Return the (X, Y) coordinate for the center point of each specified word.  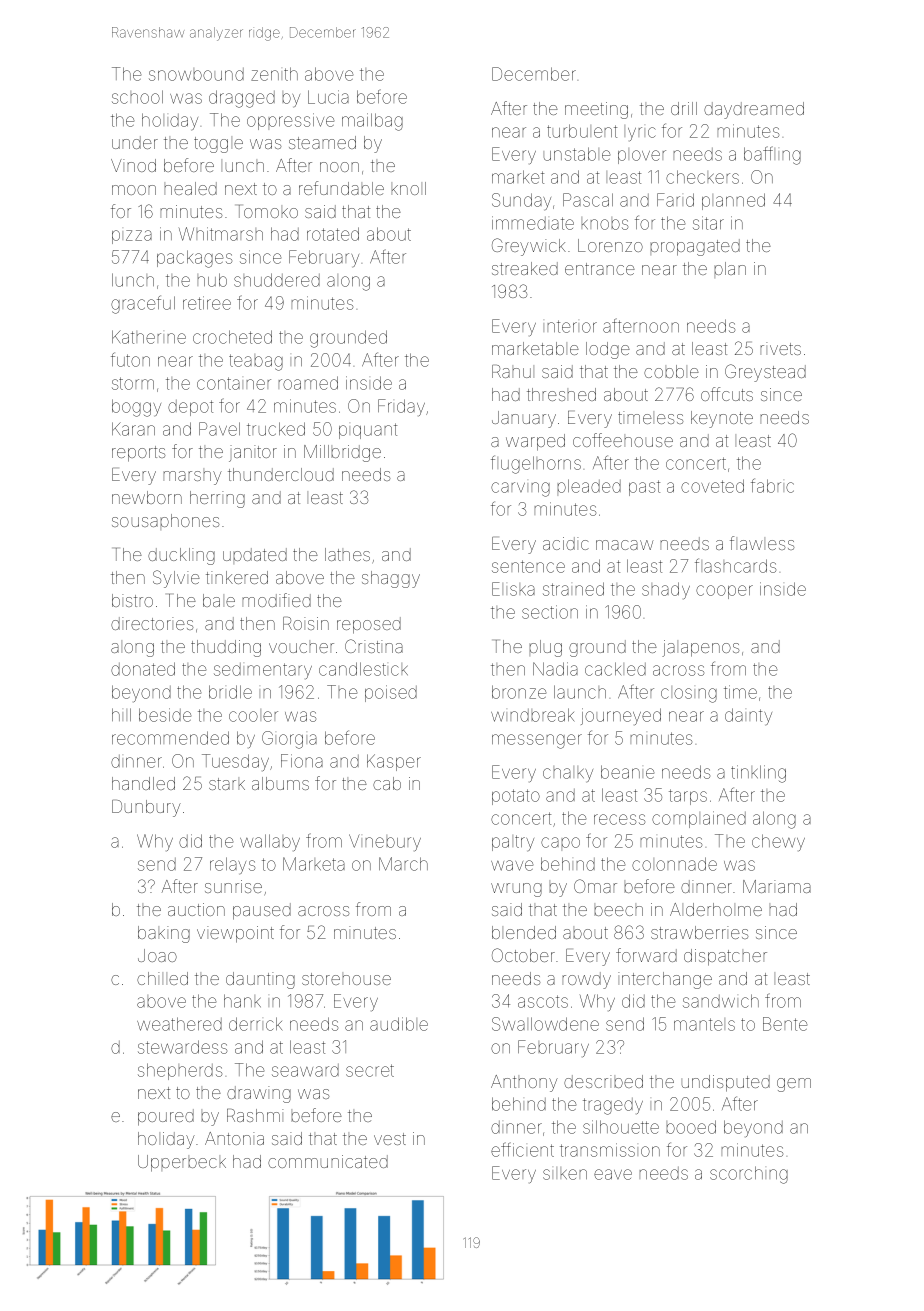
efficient (522, 1149)
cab (387, 783)
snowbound (196, 74)
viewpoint (235, 934)
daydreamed (754, 110)
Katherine (149, 337)
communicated (328, 1161)
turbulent (582, 131)
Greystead (765, 373)
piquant (368, 431)
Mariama (777, 886)
